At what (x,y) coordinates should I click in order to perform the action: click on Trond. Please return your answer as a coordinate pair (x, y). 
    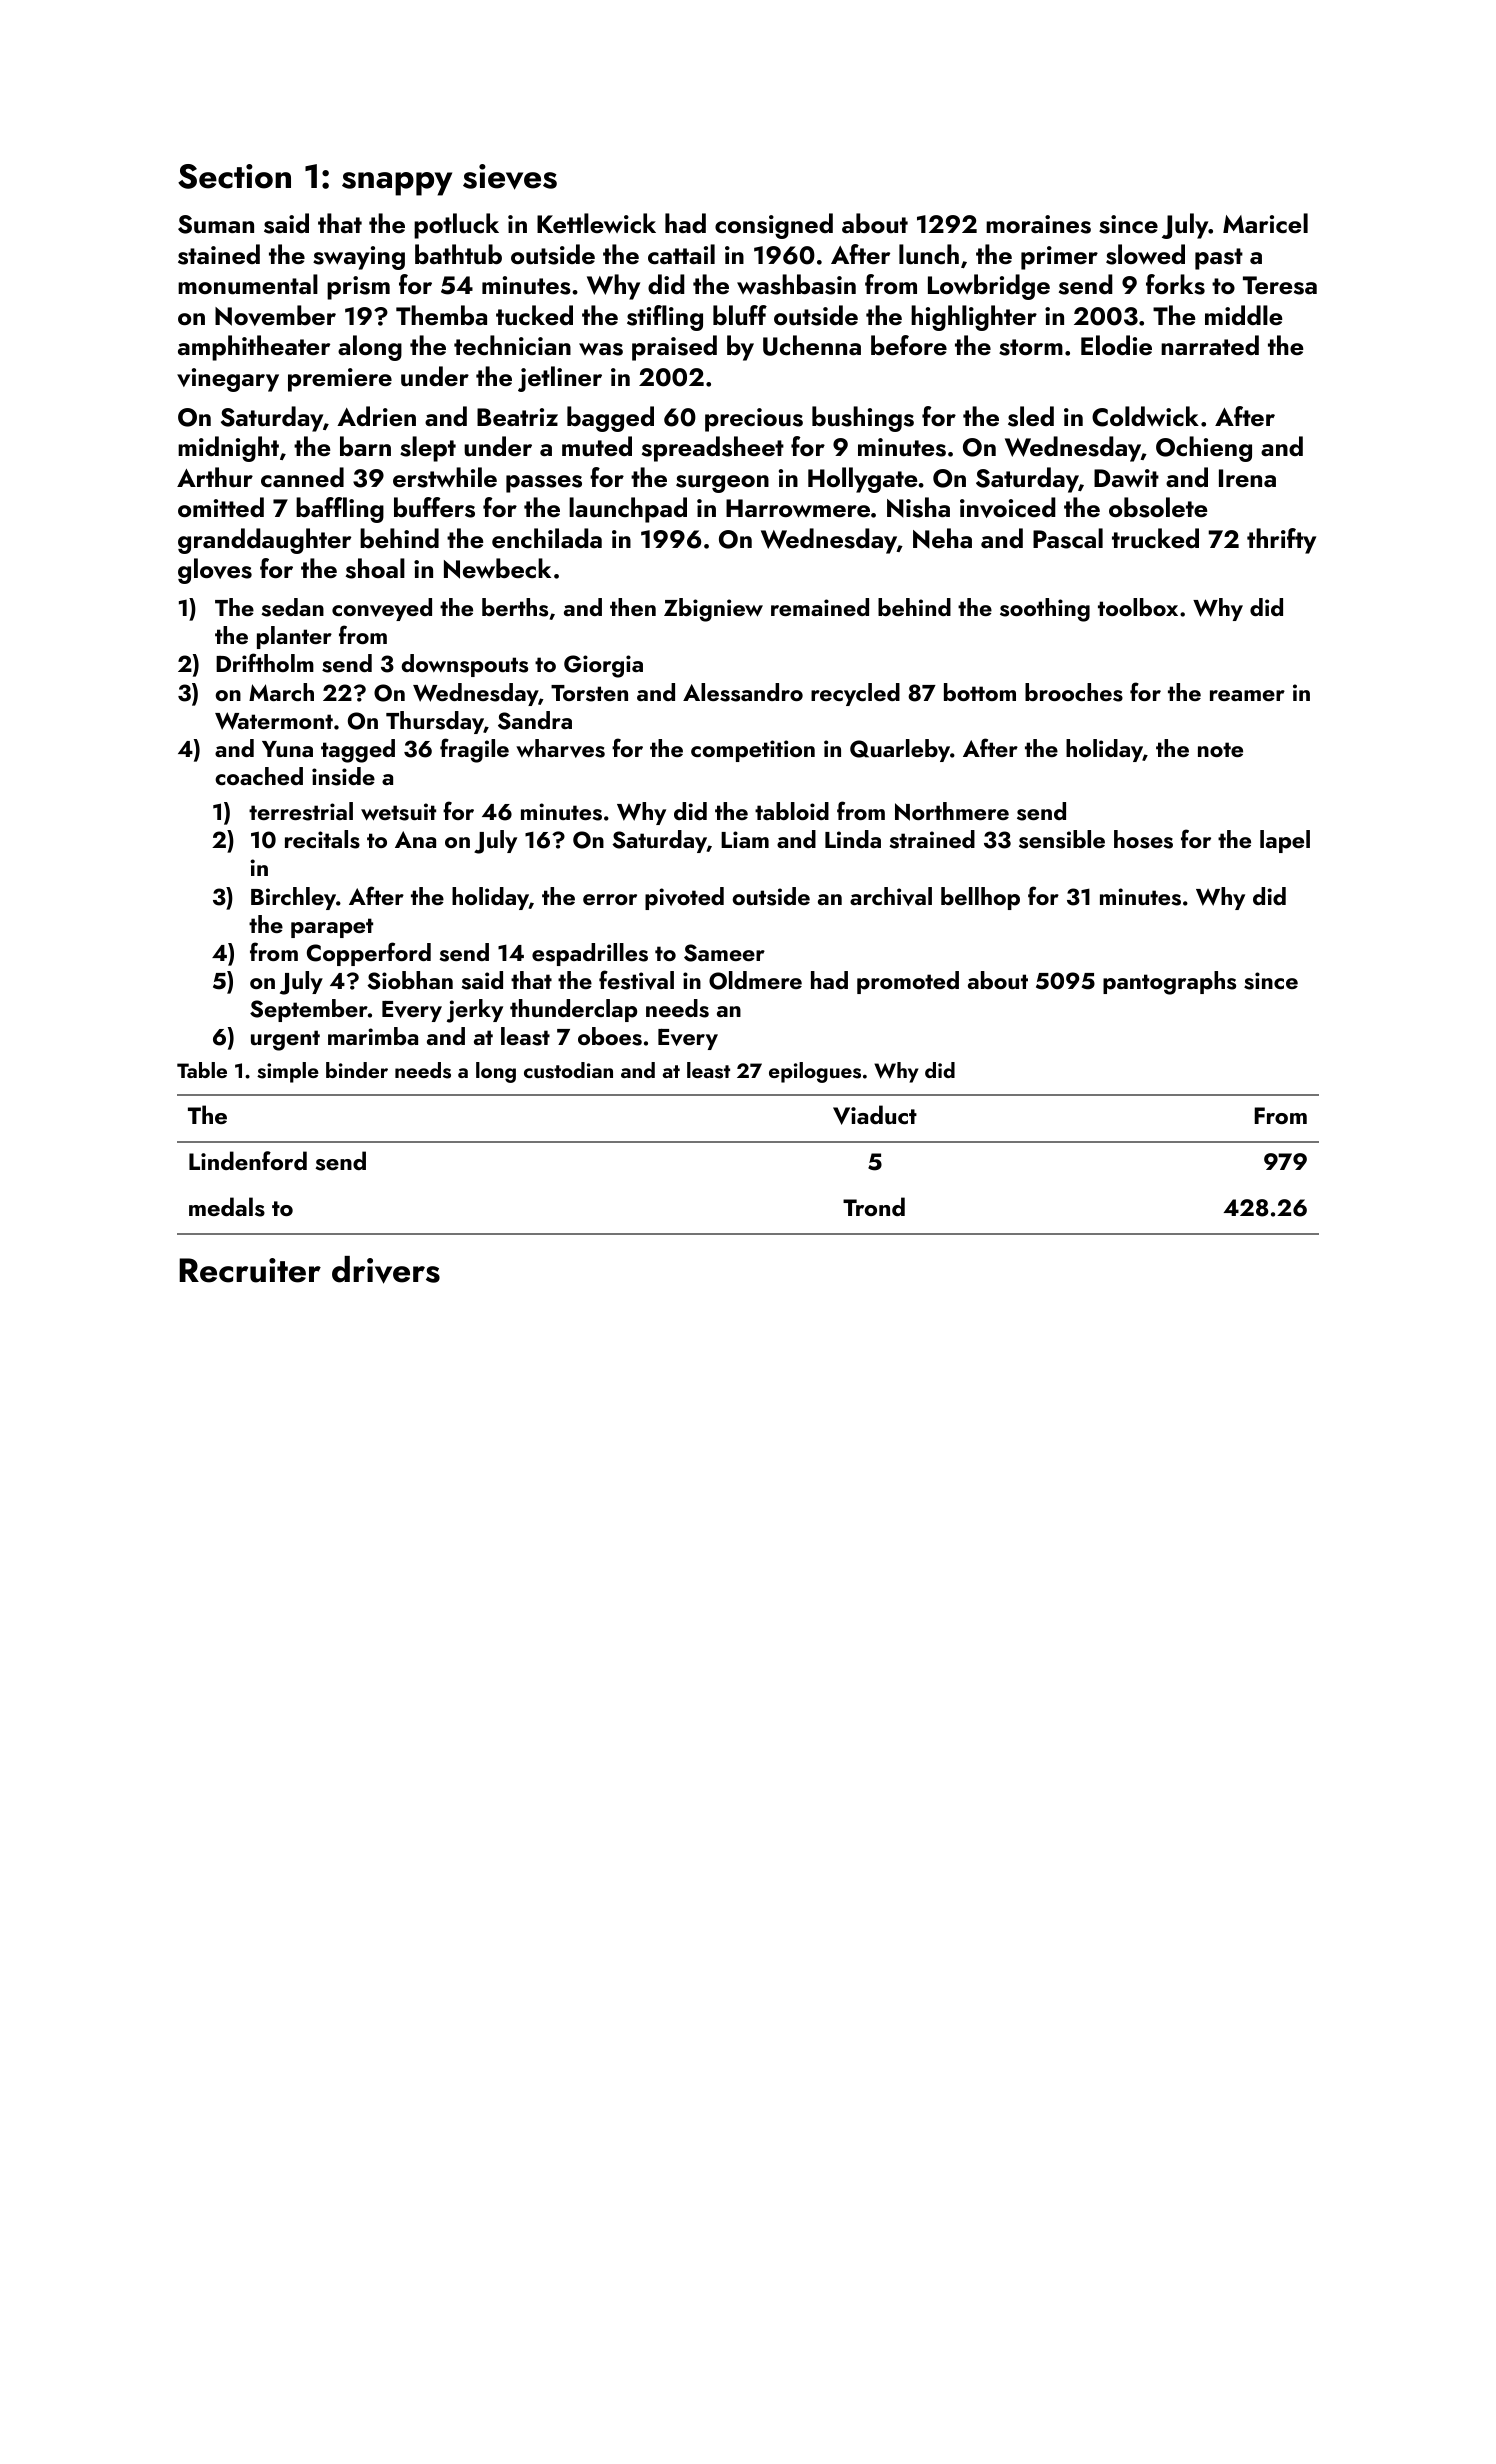
    Looking at the image, I should click on (874, 1206).
